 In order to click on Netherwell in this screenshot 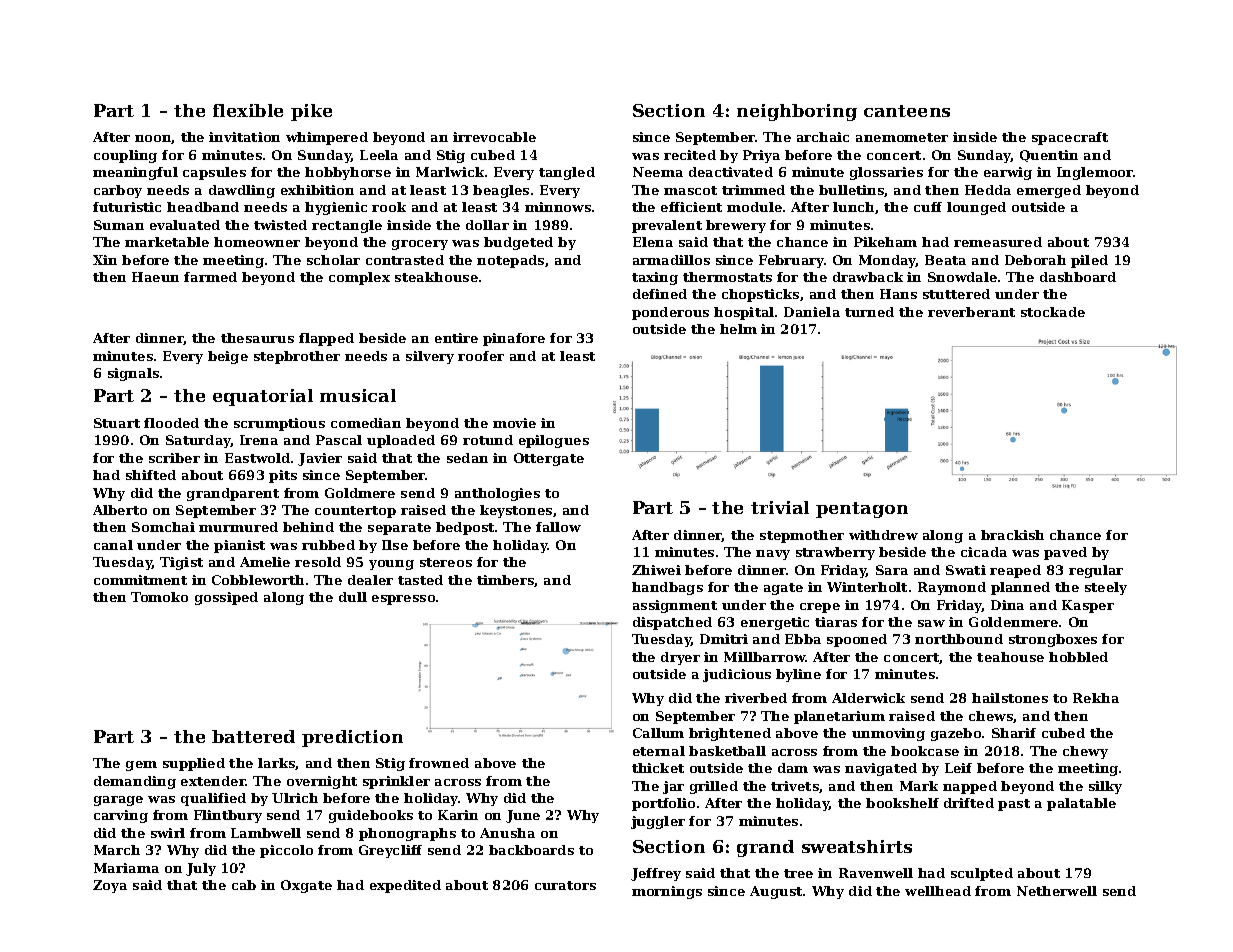, I will do `click(1057, 891)`.
